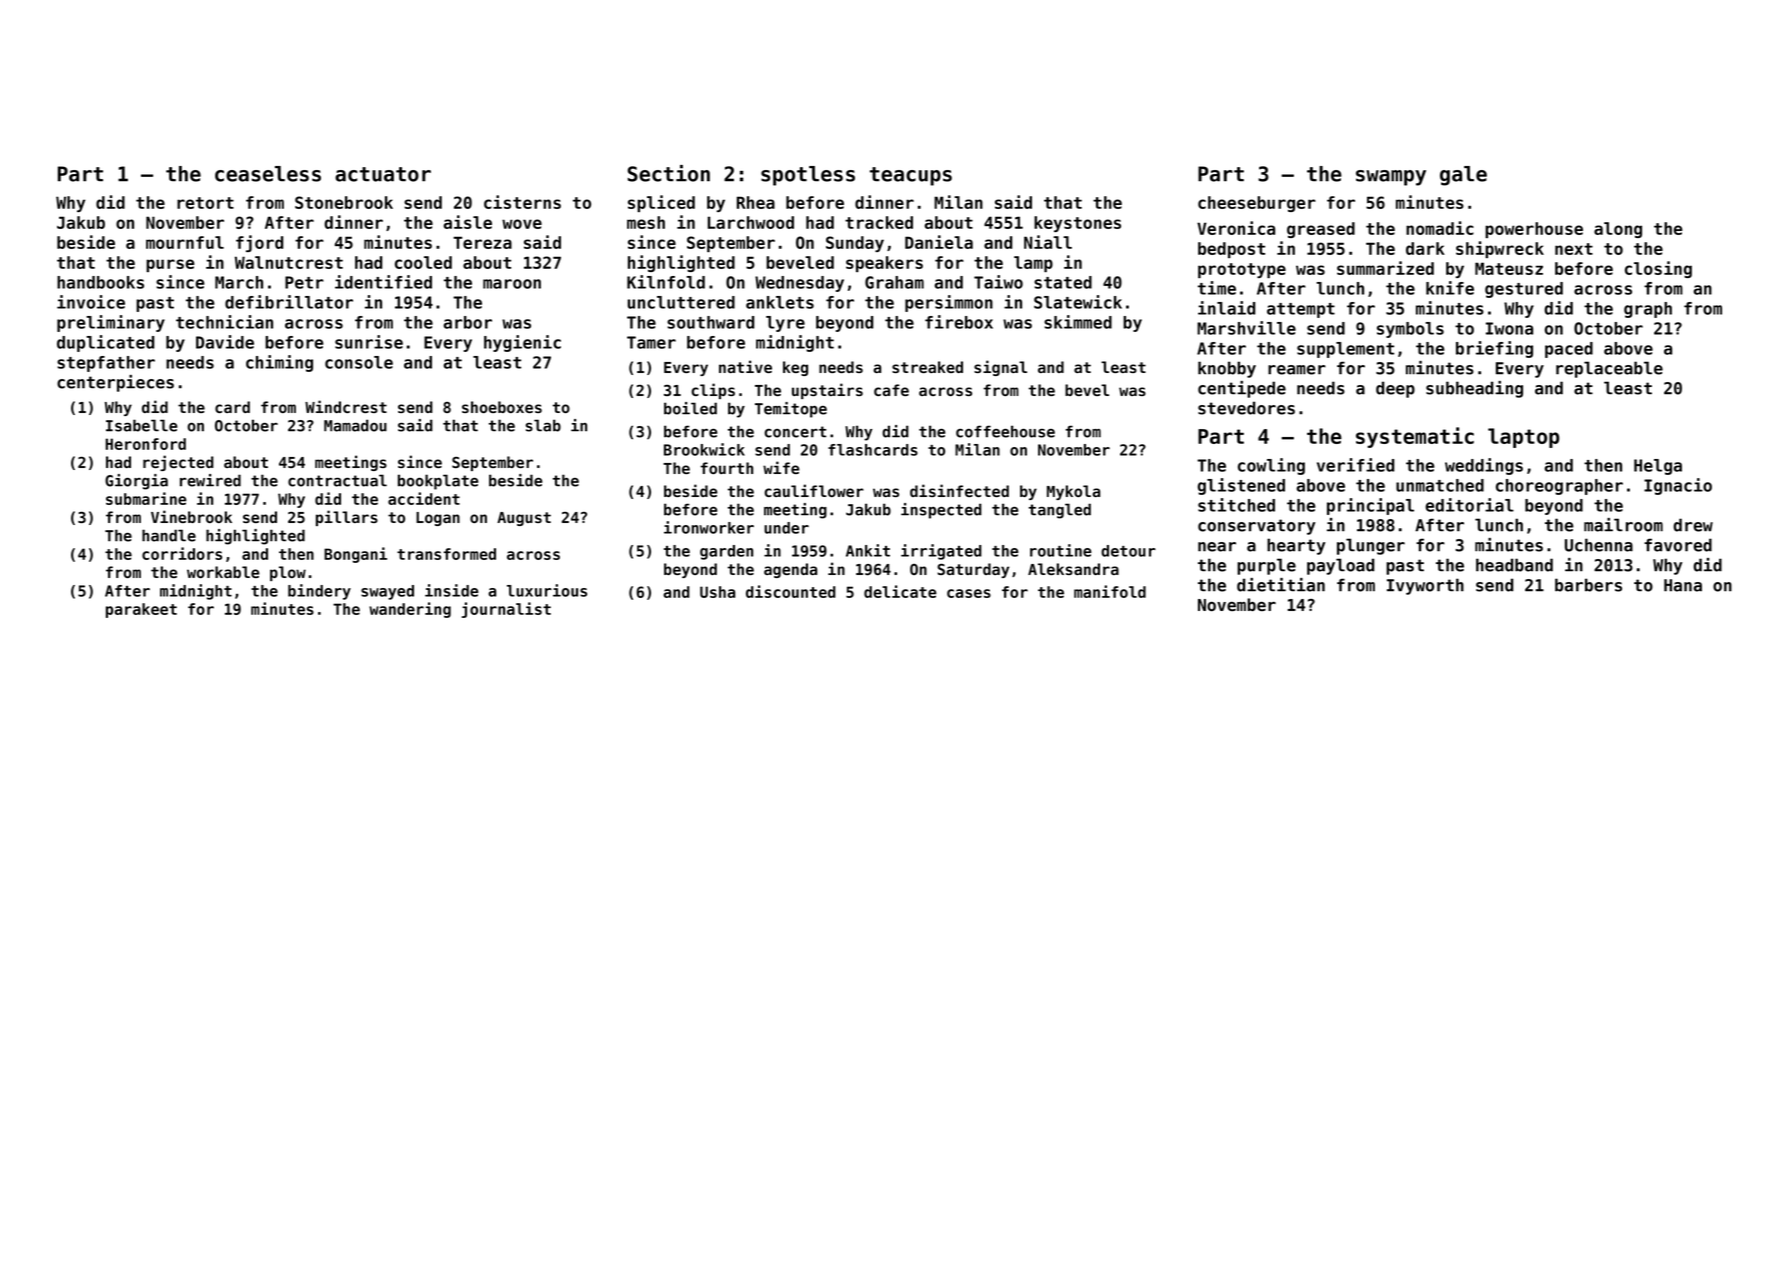 Image resolution: width=1790 pixels, height=1266 pixels. Describe the element at coordinates (911, 176) in the screenshot. I see `teacups` at that location.
